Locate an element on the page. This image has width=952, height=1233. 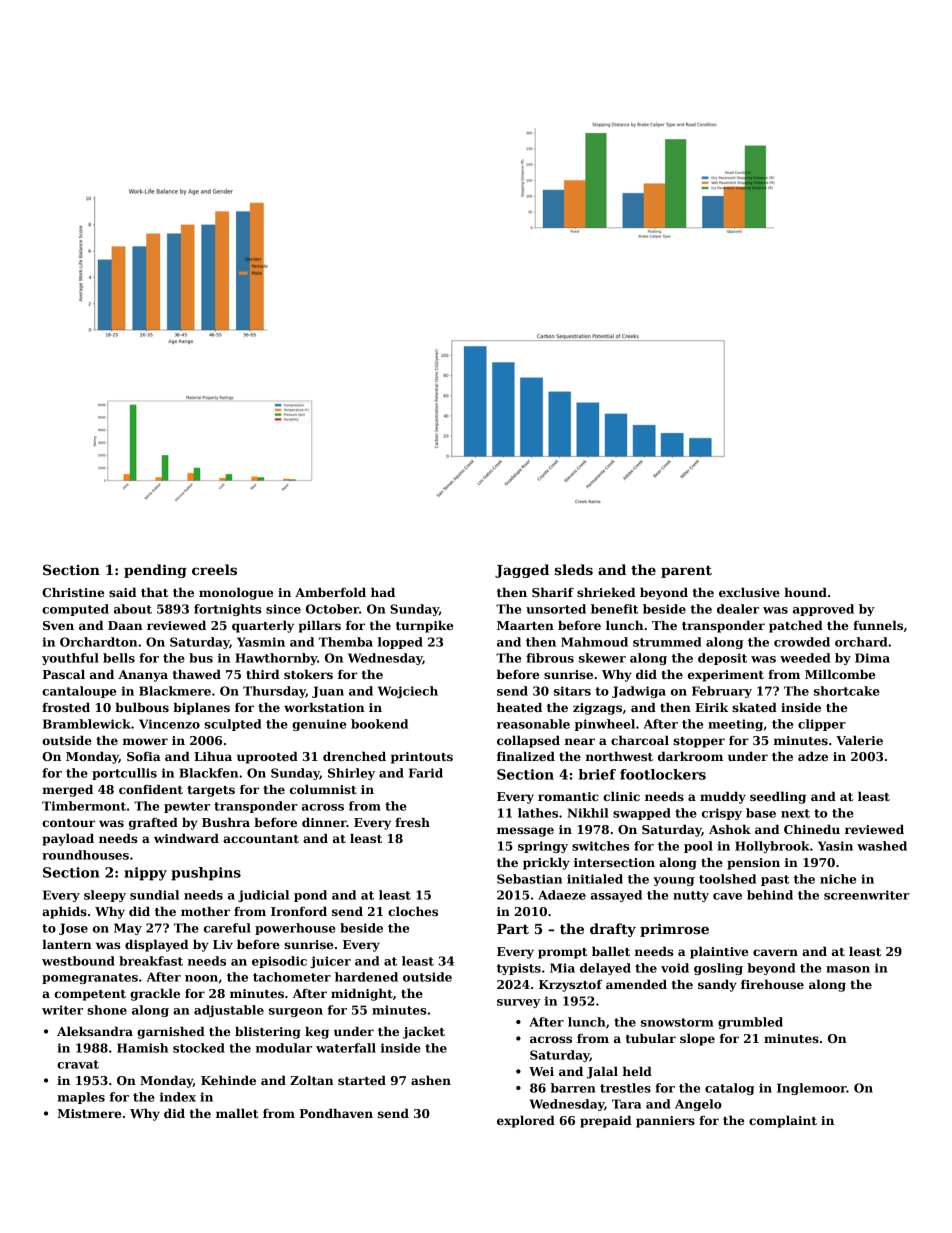
amended is located at coordinates (636, 984).
